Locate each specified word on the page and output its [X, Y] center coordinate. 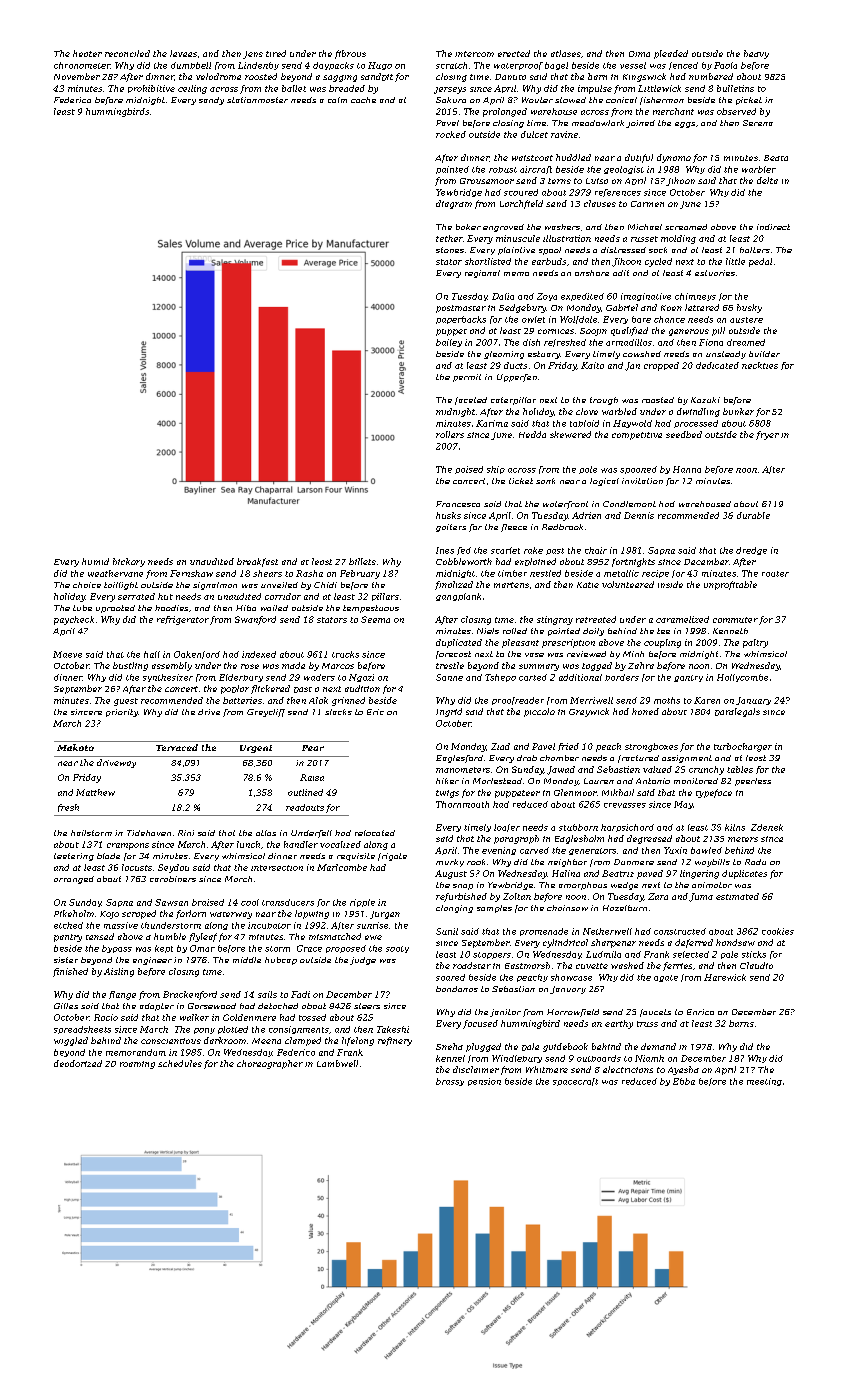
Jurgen [385, 915]
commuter [735, 620]
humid [95, 561]
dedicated [717, 365]
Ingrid [449, 712]
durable [753, 515]
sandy [211, 101]
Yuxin [675, 850]
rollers [450, 434]
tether [449, 238]
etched [68, 925]
